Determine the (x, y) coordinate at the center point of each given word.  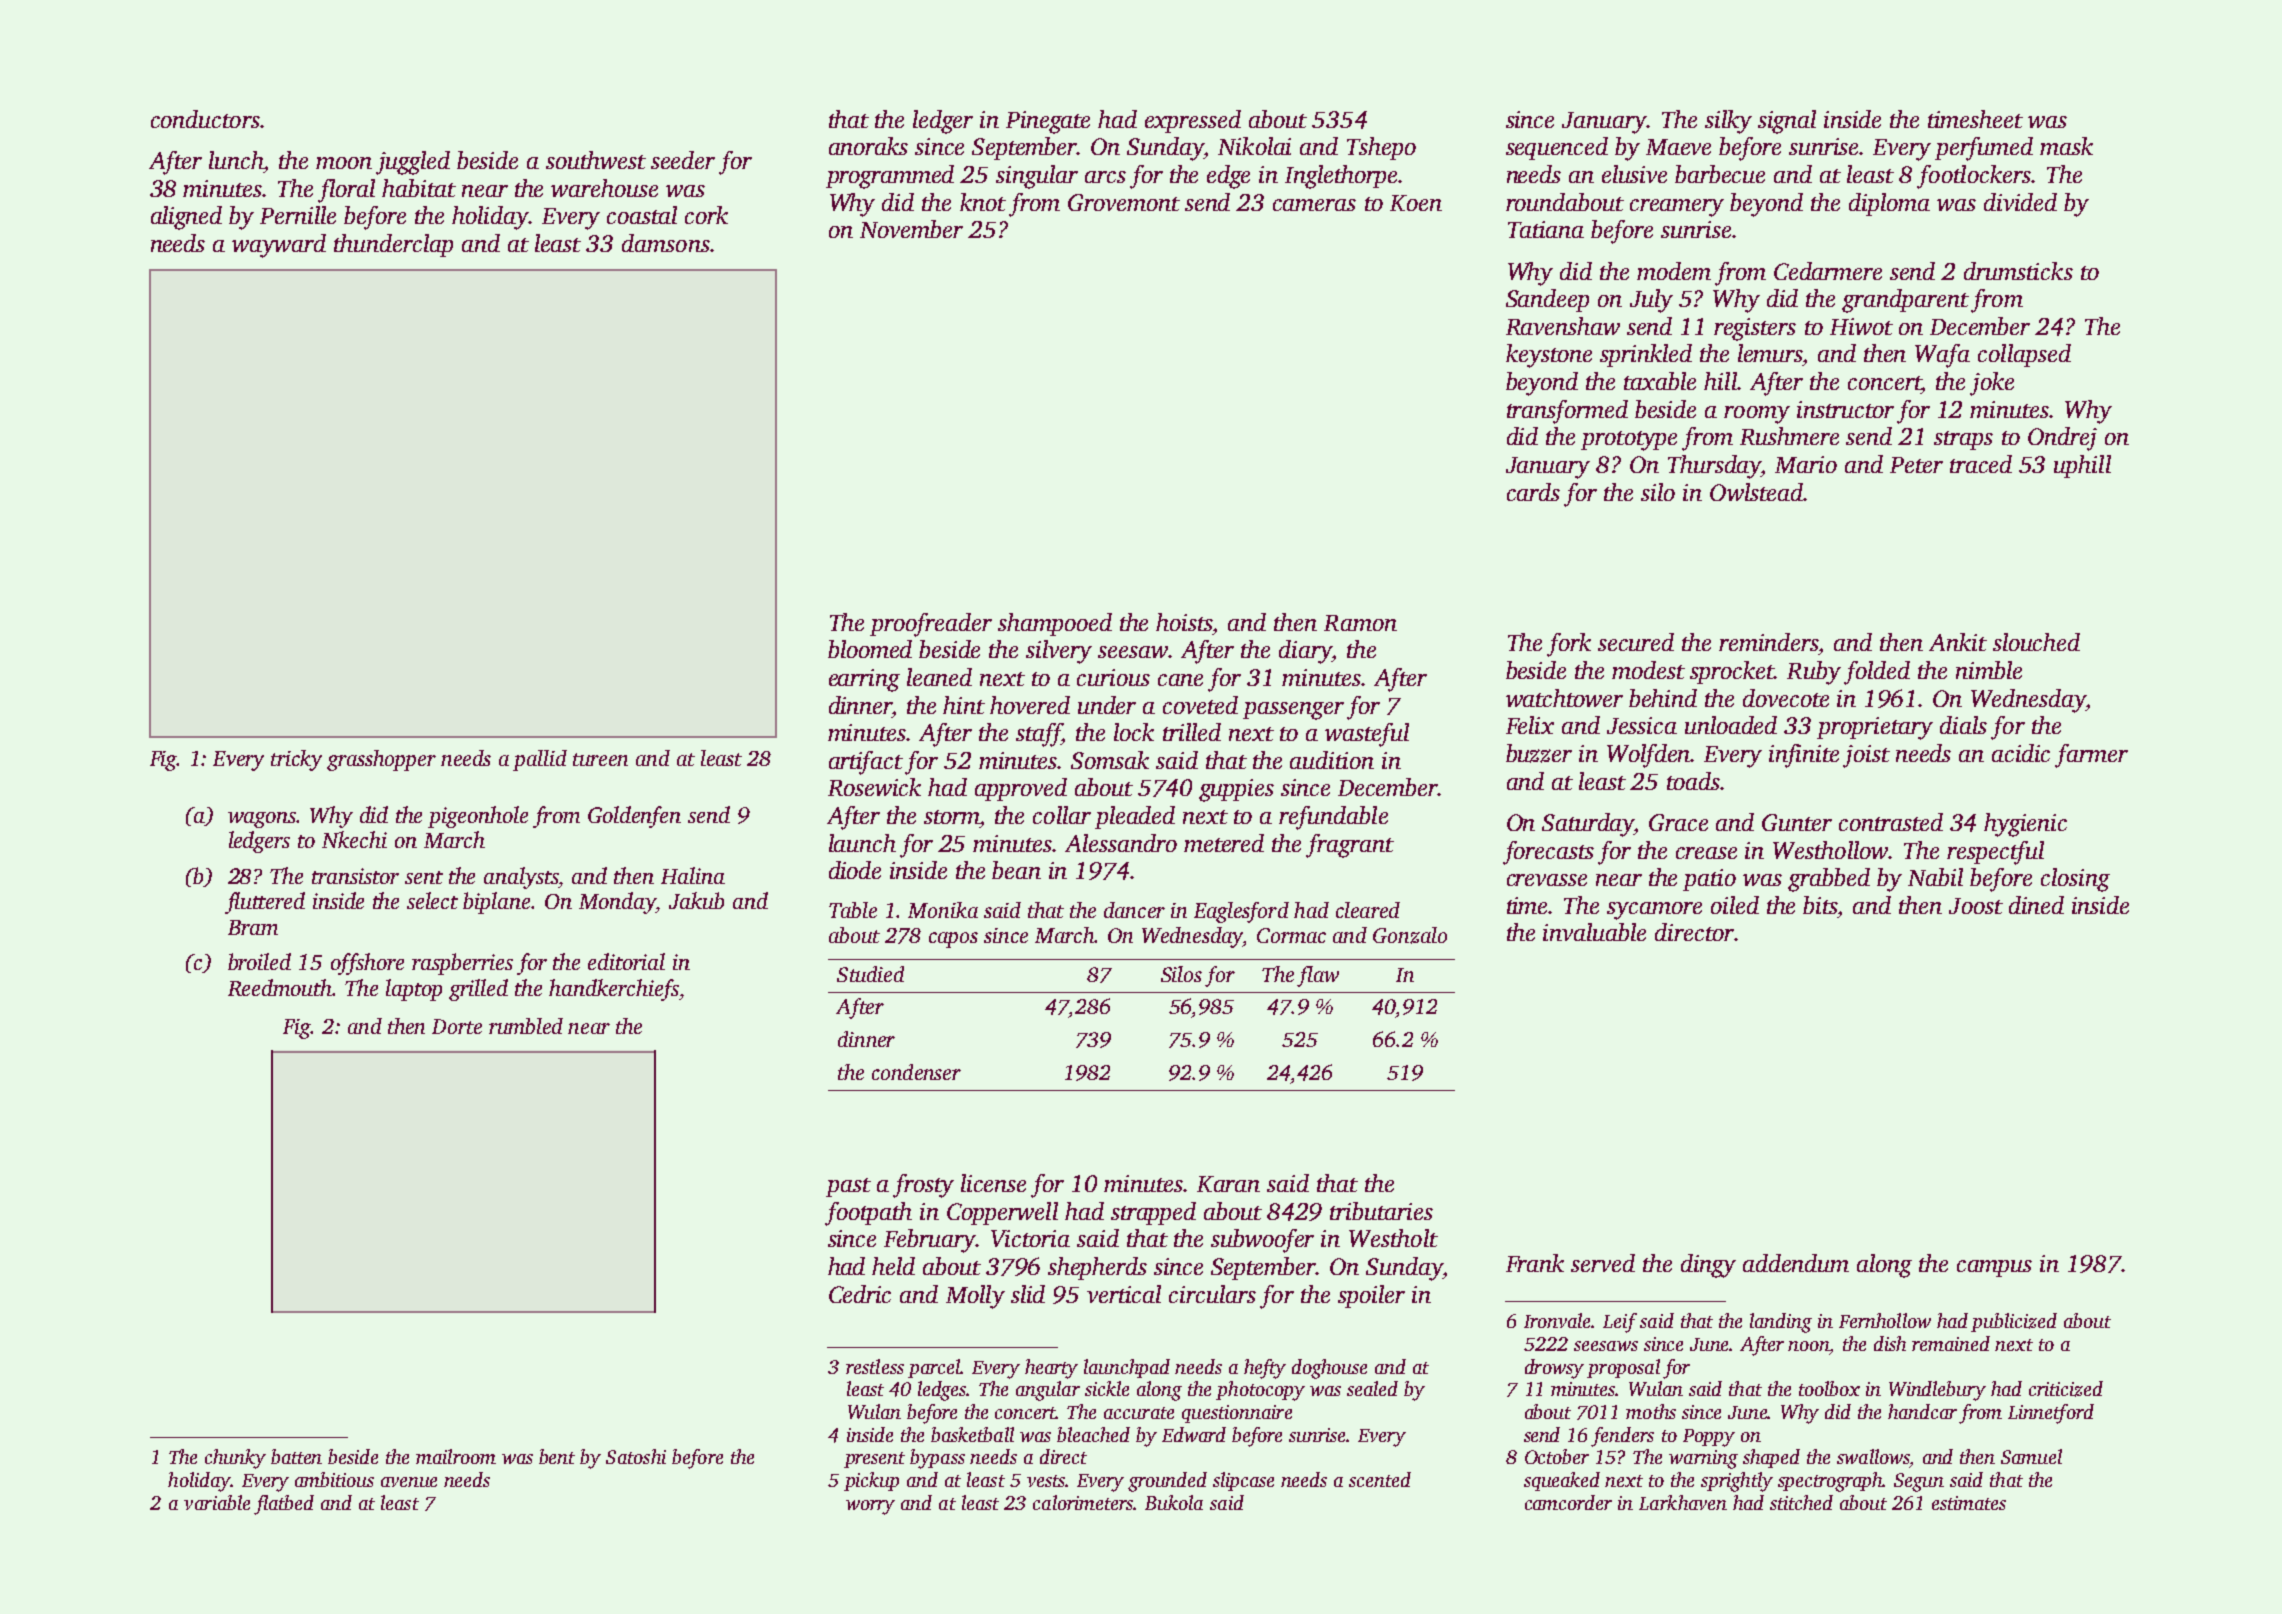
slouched (2036, 642)
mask (2066, 146)
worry (870, 1507)
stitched (1801, 1502)
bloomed (870, 649)
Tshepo (1381, 148)
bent (557, 1456)
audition (1332, 760)
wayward (279, 246)
